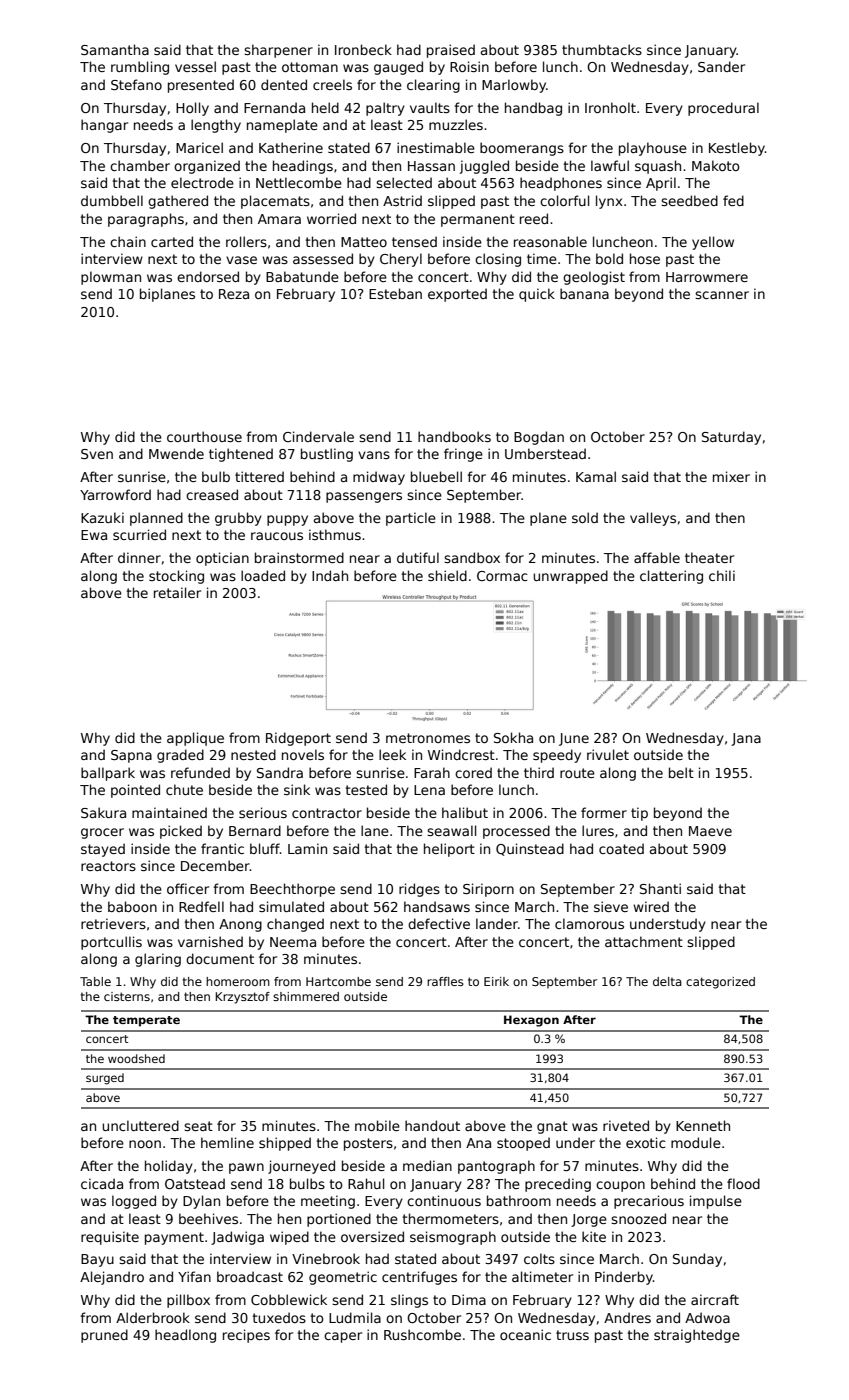 The height and width of the page is (1400, 849). I want to click on worried, so click(331, 218).
